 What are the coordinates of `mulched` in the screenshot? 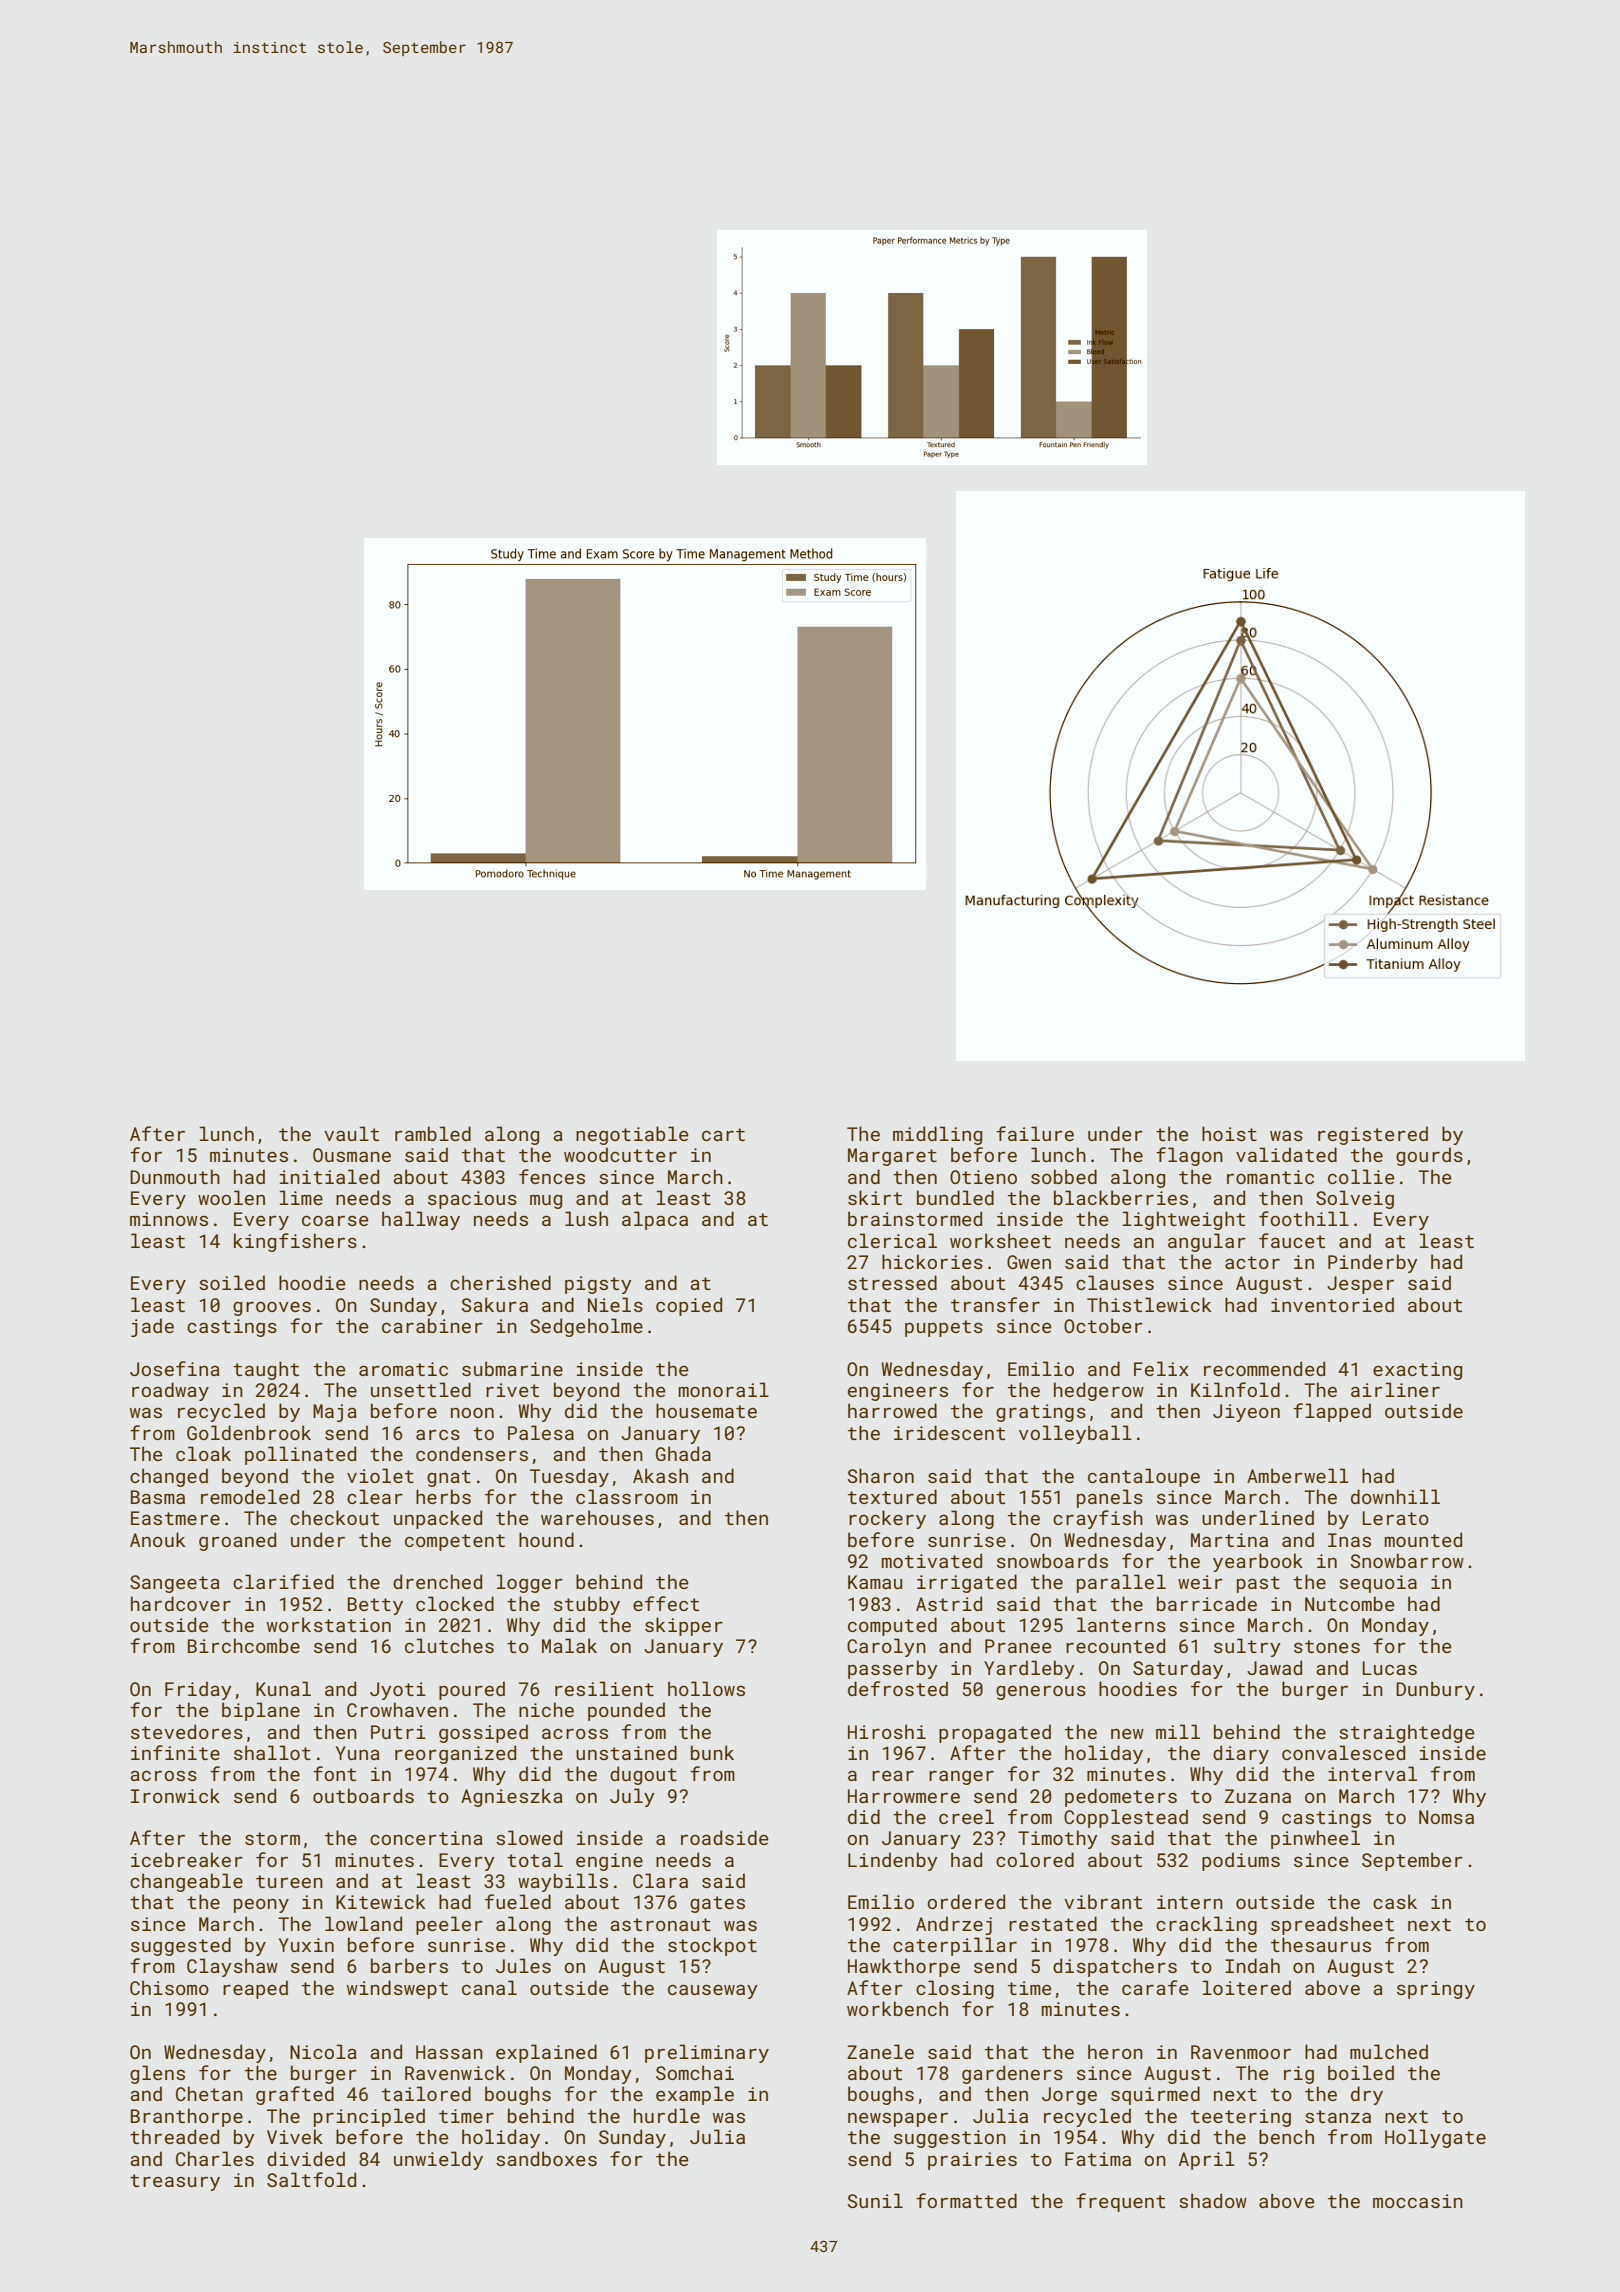 It's located at (1389, 2051).
